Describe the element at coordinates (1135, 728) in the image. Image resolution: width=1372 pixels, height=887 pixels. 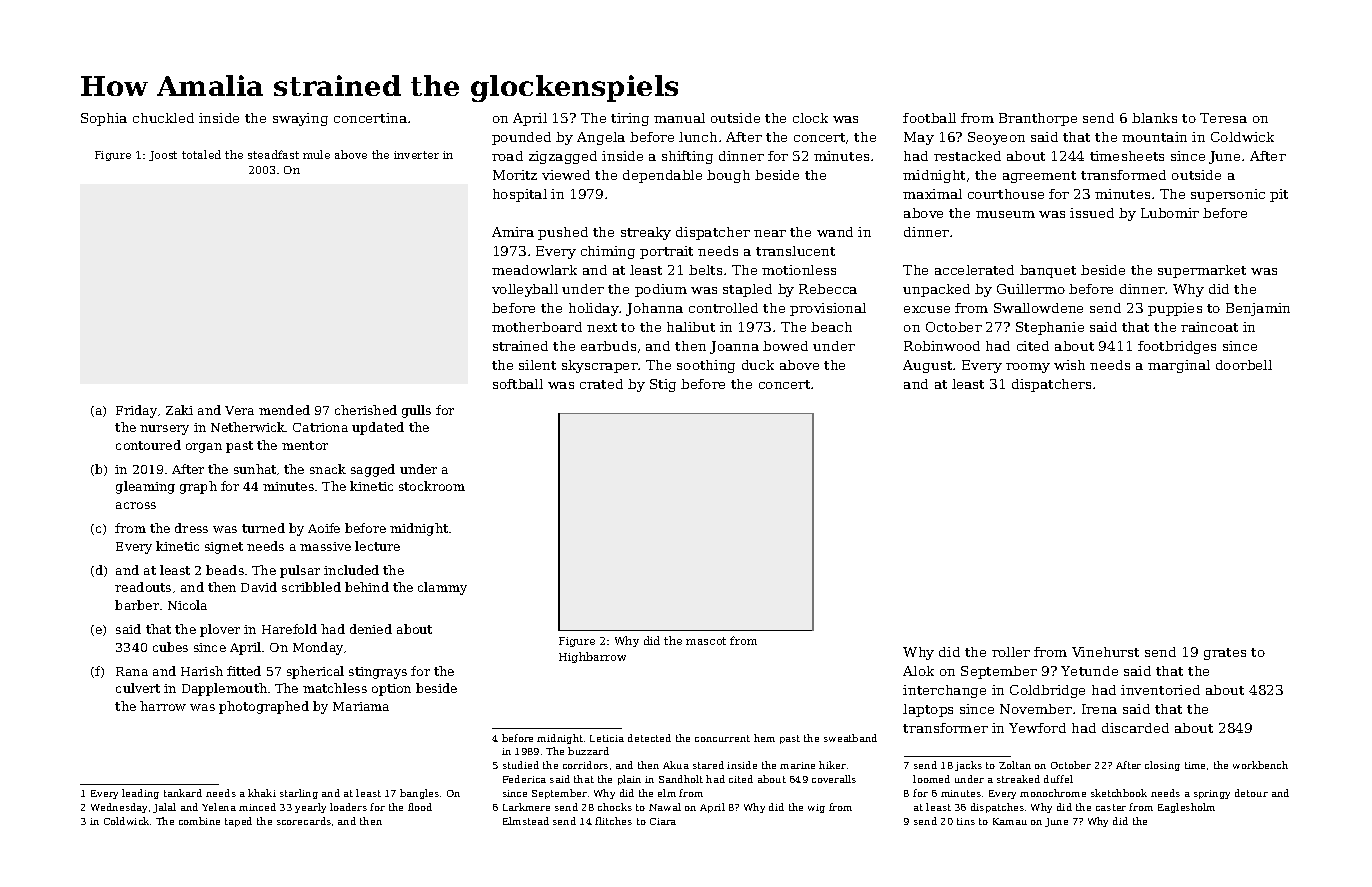
I see `discarded` at that location.
